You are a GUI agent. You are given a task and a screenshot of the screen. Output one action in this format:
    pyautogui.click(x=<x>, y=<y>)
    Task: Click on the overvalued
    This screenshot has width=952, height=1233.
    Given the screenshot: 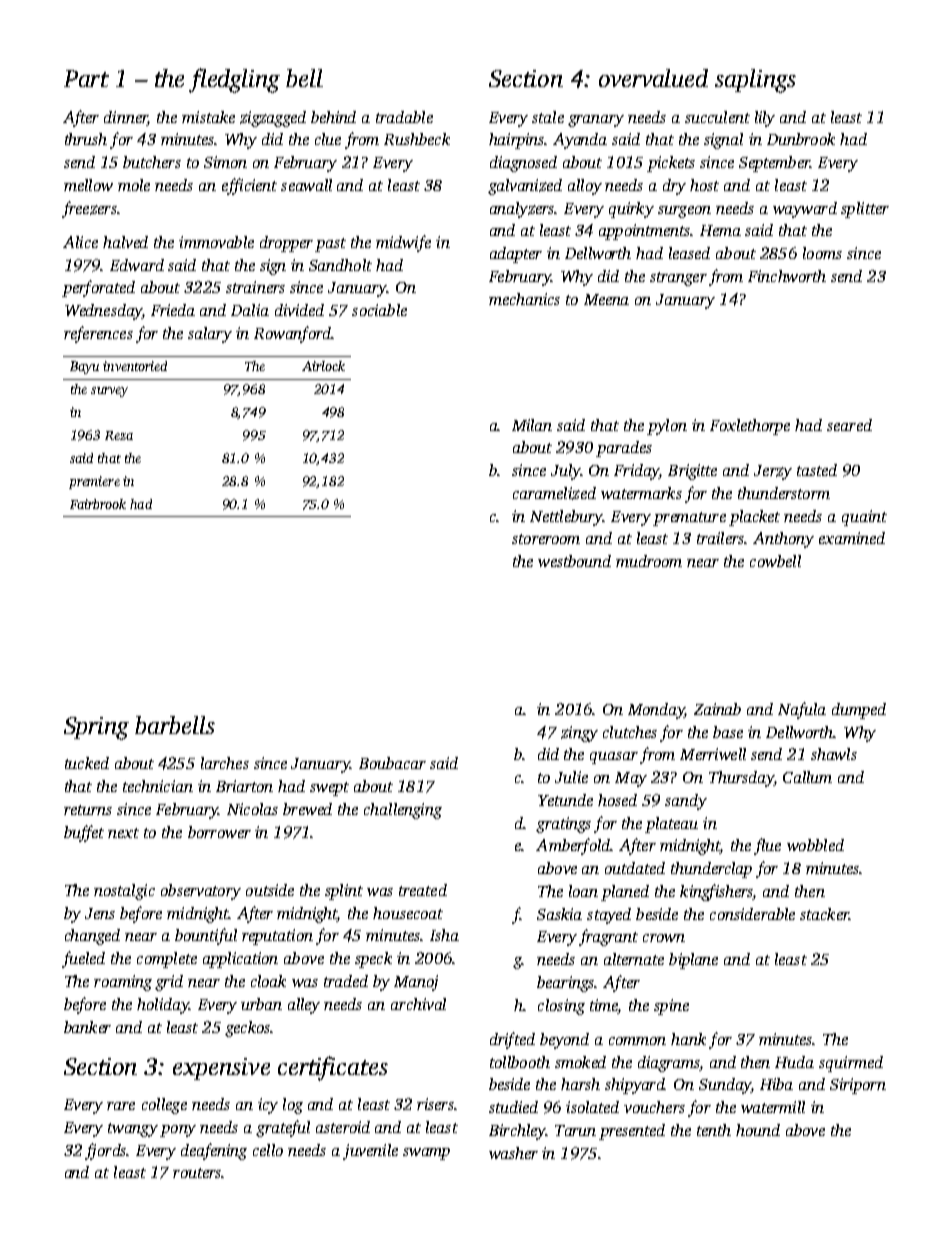 What is the action you would take?
    pyautogui.click(x=653, y=78)
